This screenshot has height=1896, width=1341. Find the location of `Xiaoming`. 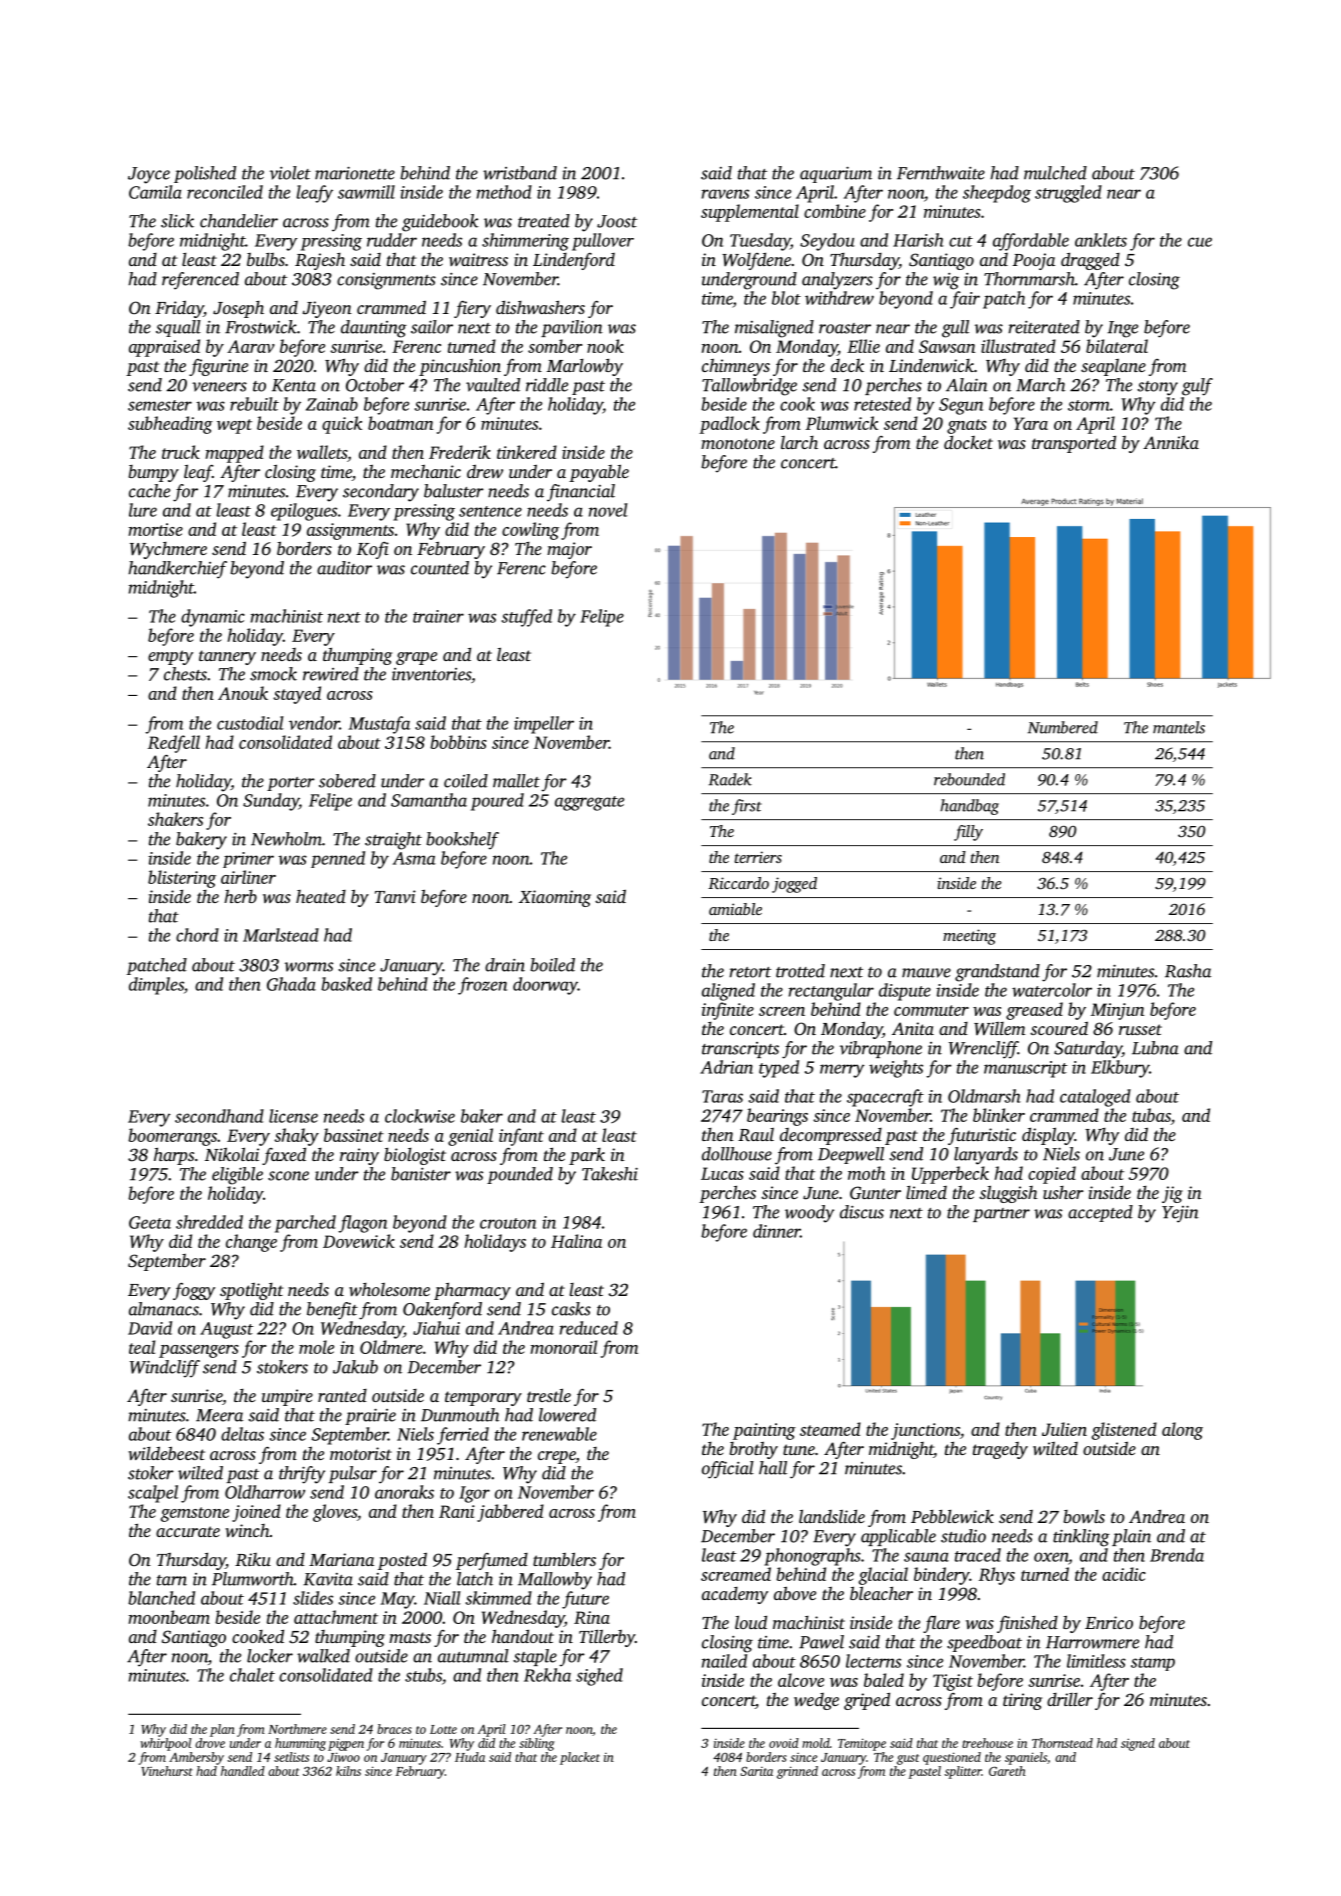

Xiaoming is located at coordinates (555, 898).
